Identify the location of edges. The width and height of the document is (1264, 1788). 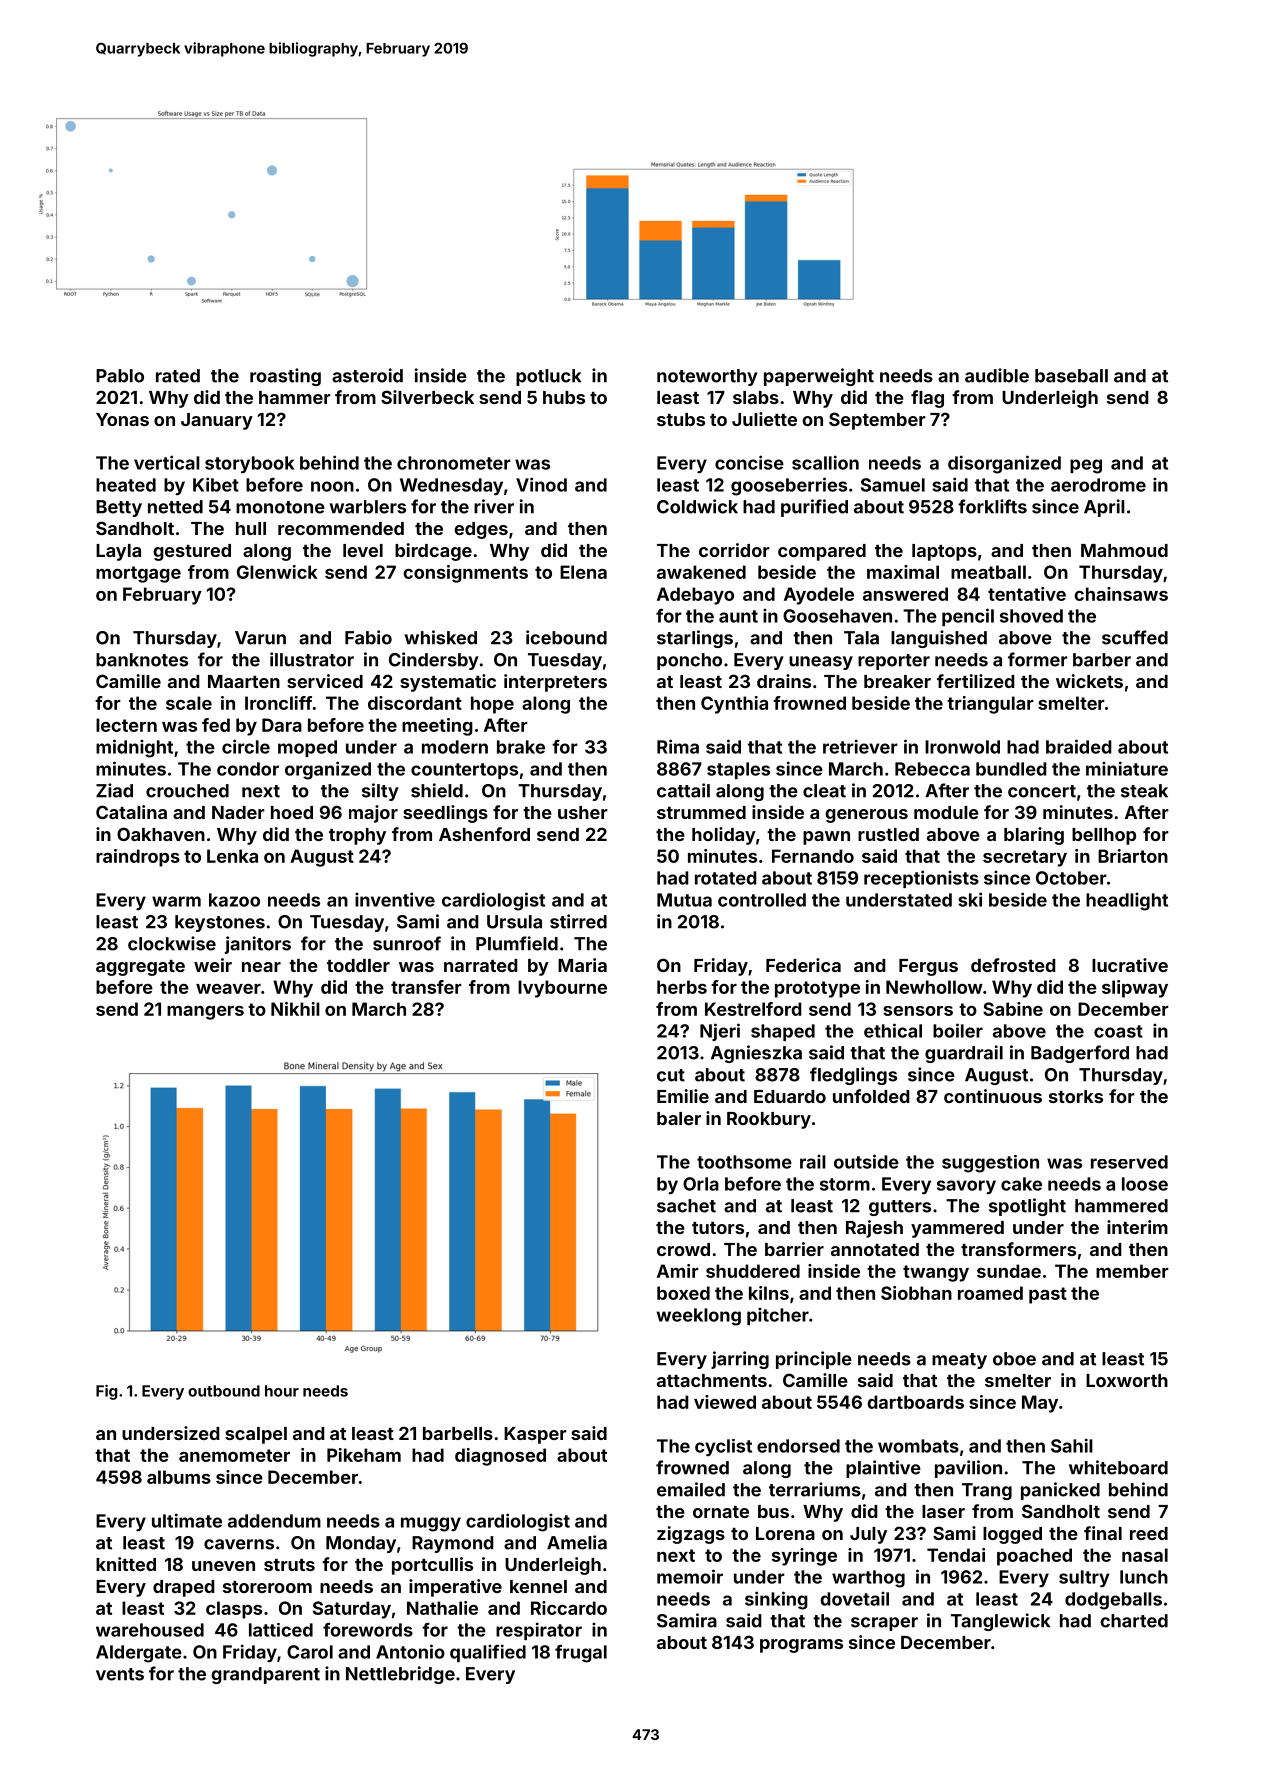
(481, 530).
